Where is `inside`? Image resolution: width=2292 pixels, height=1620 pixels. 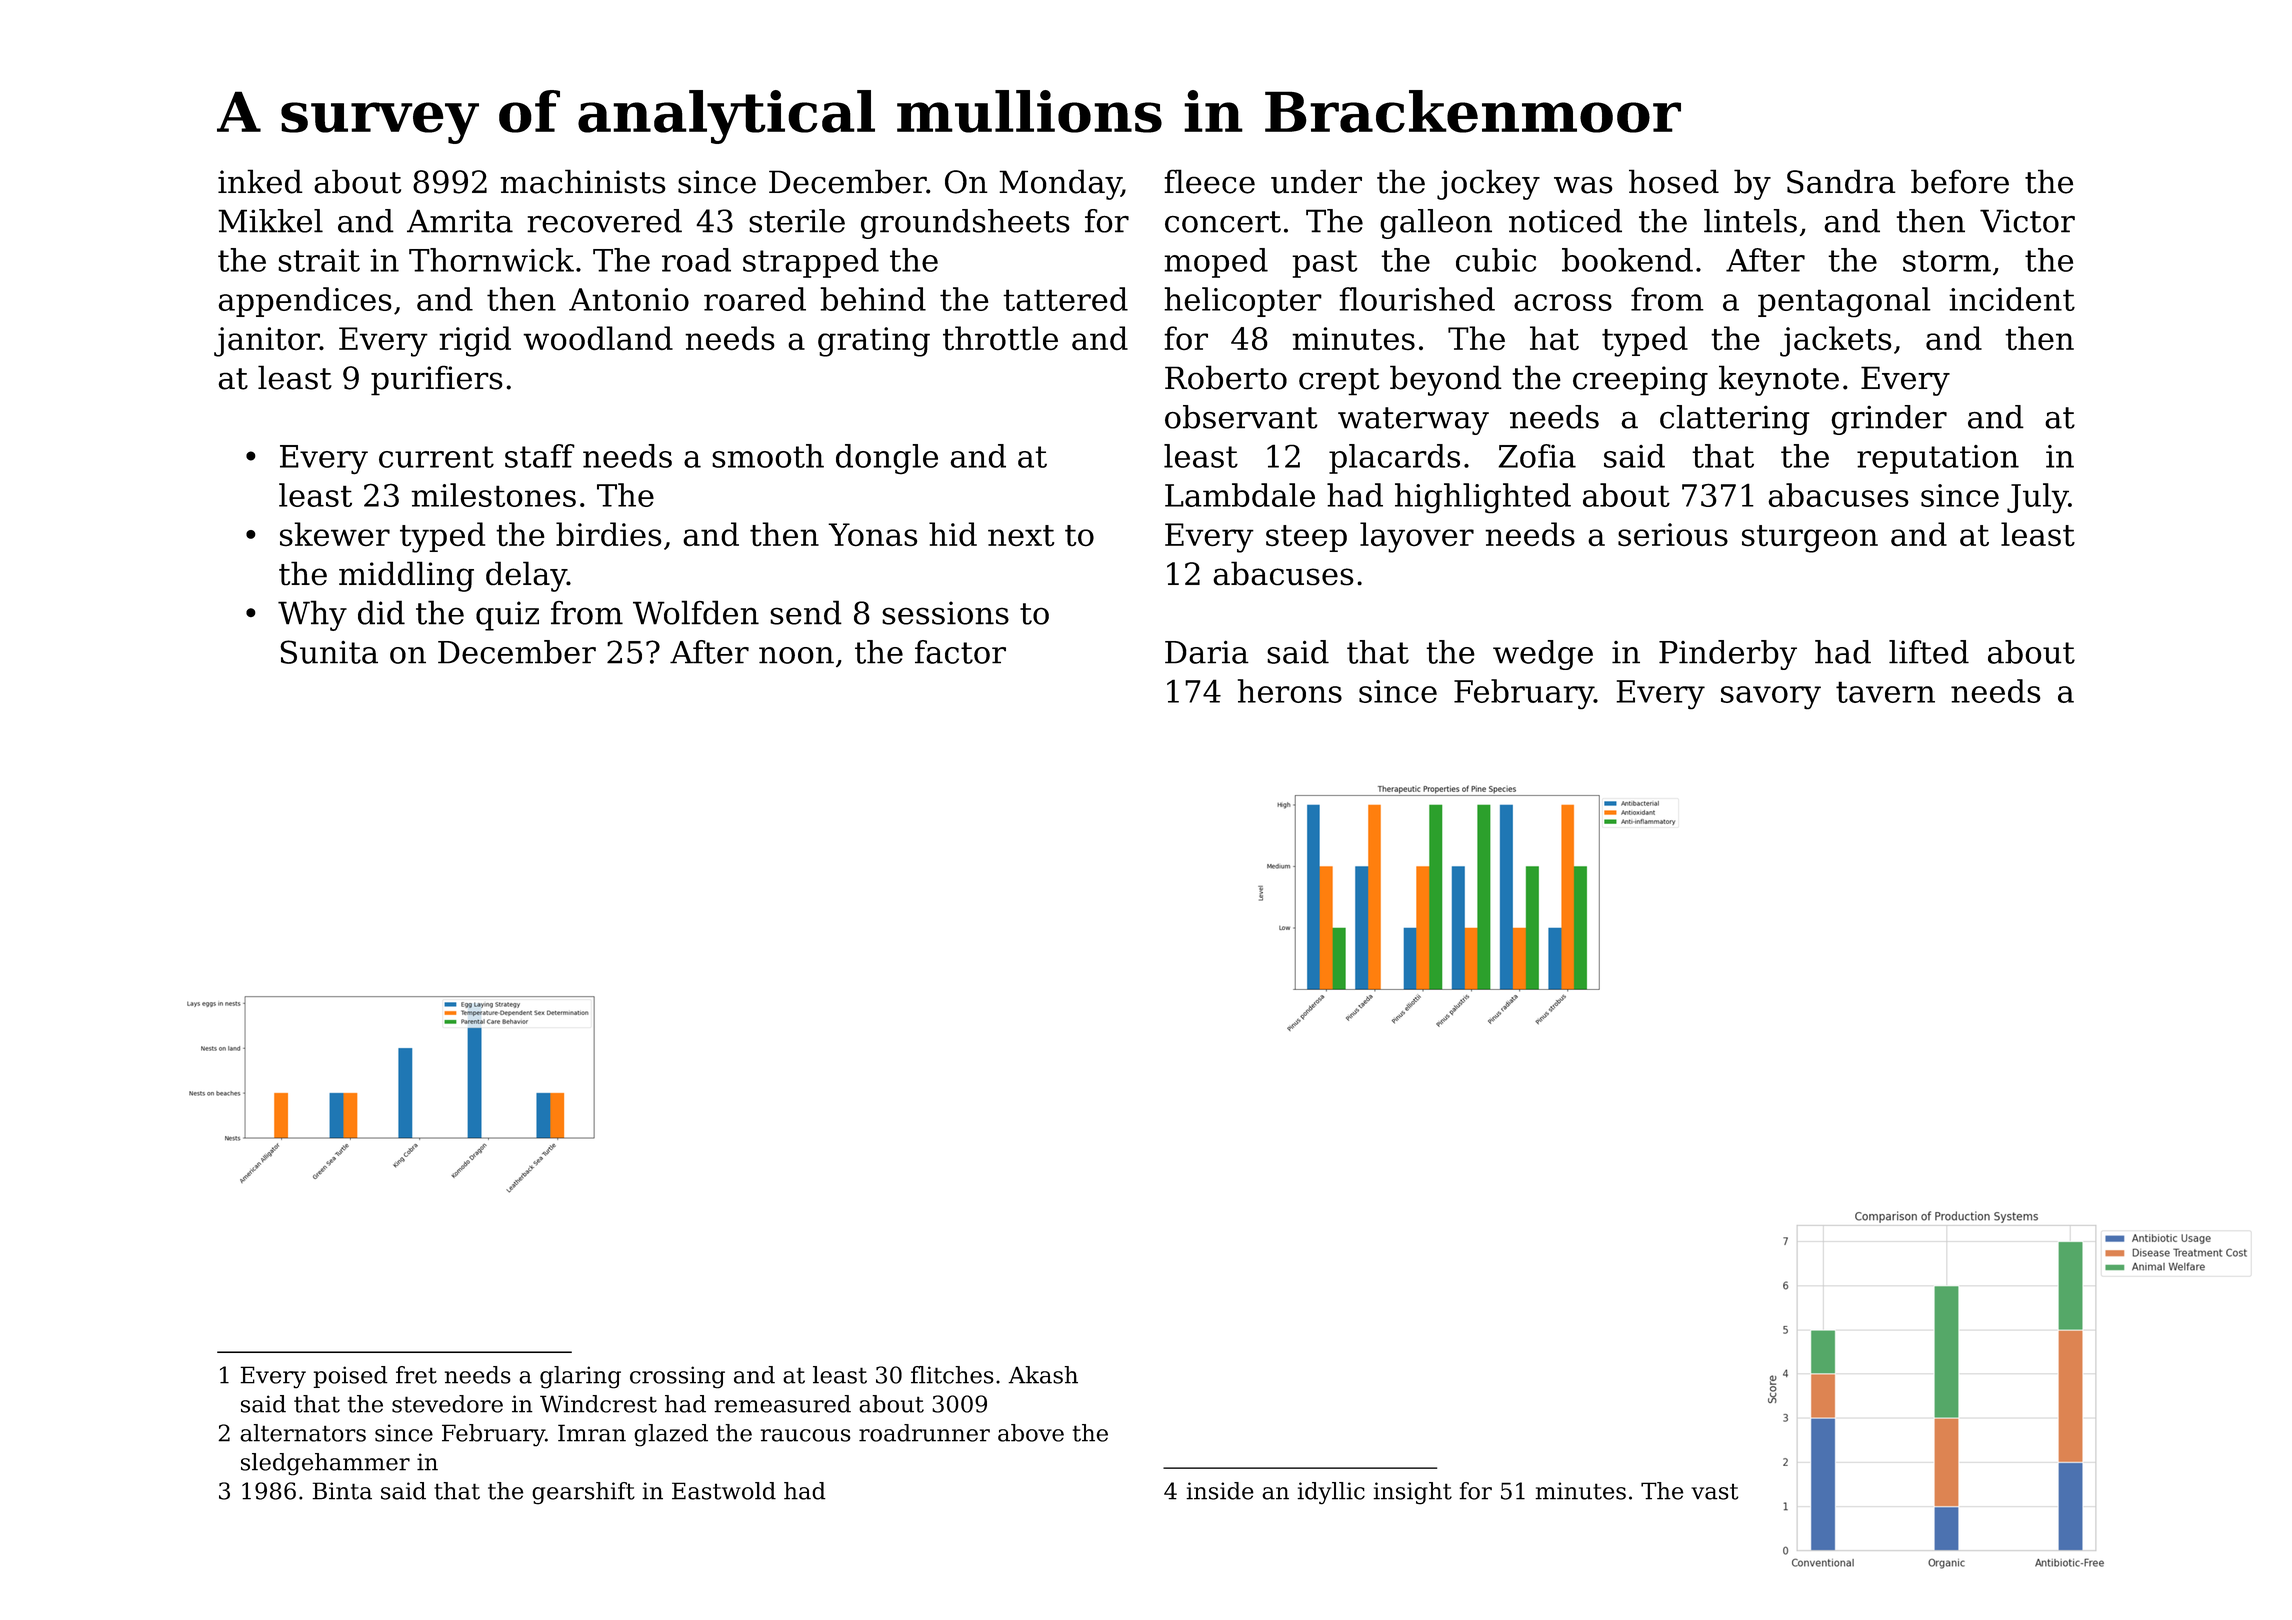
inside is located at coordinates (1220, 1491).
